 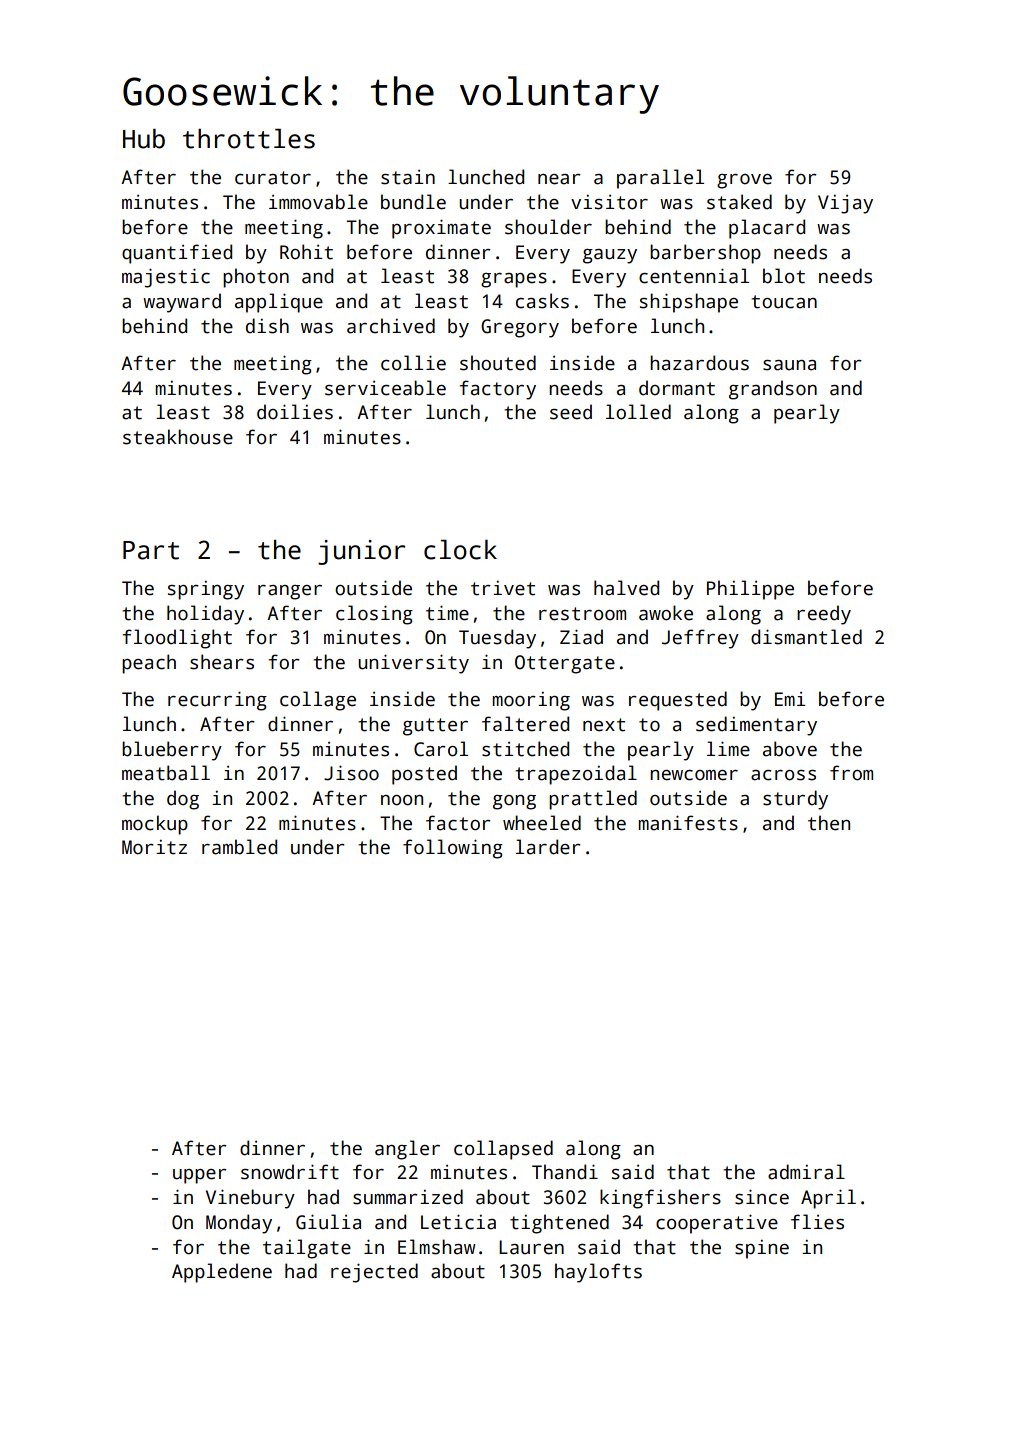 I want to click on since, so click(x=762, y=1197).
